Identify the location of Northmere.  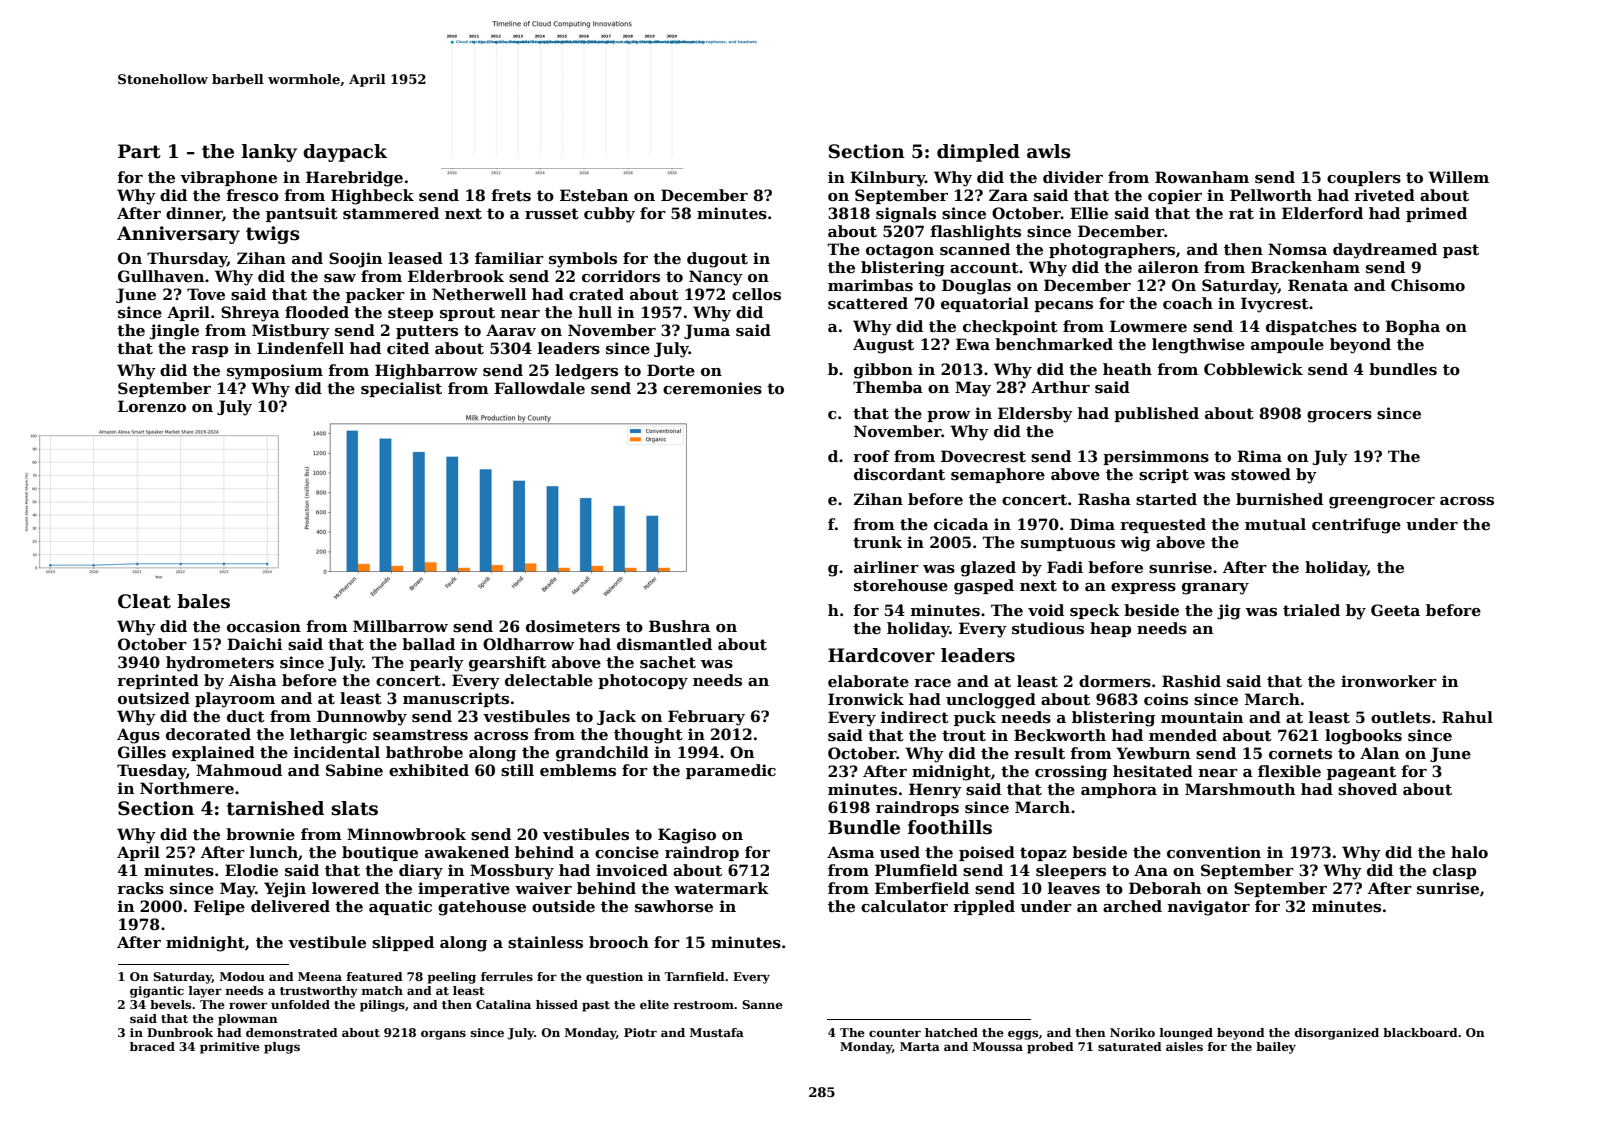
(187, 788).
